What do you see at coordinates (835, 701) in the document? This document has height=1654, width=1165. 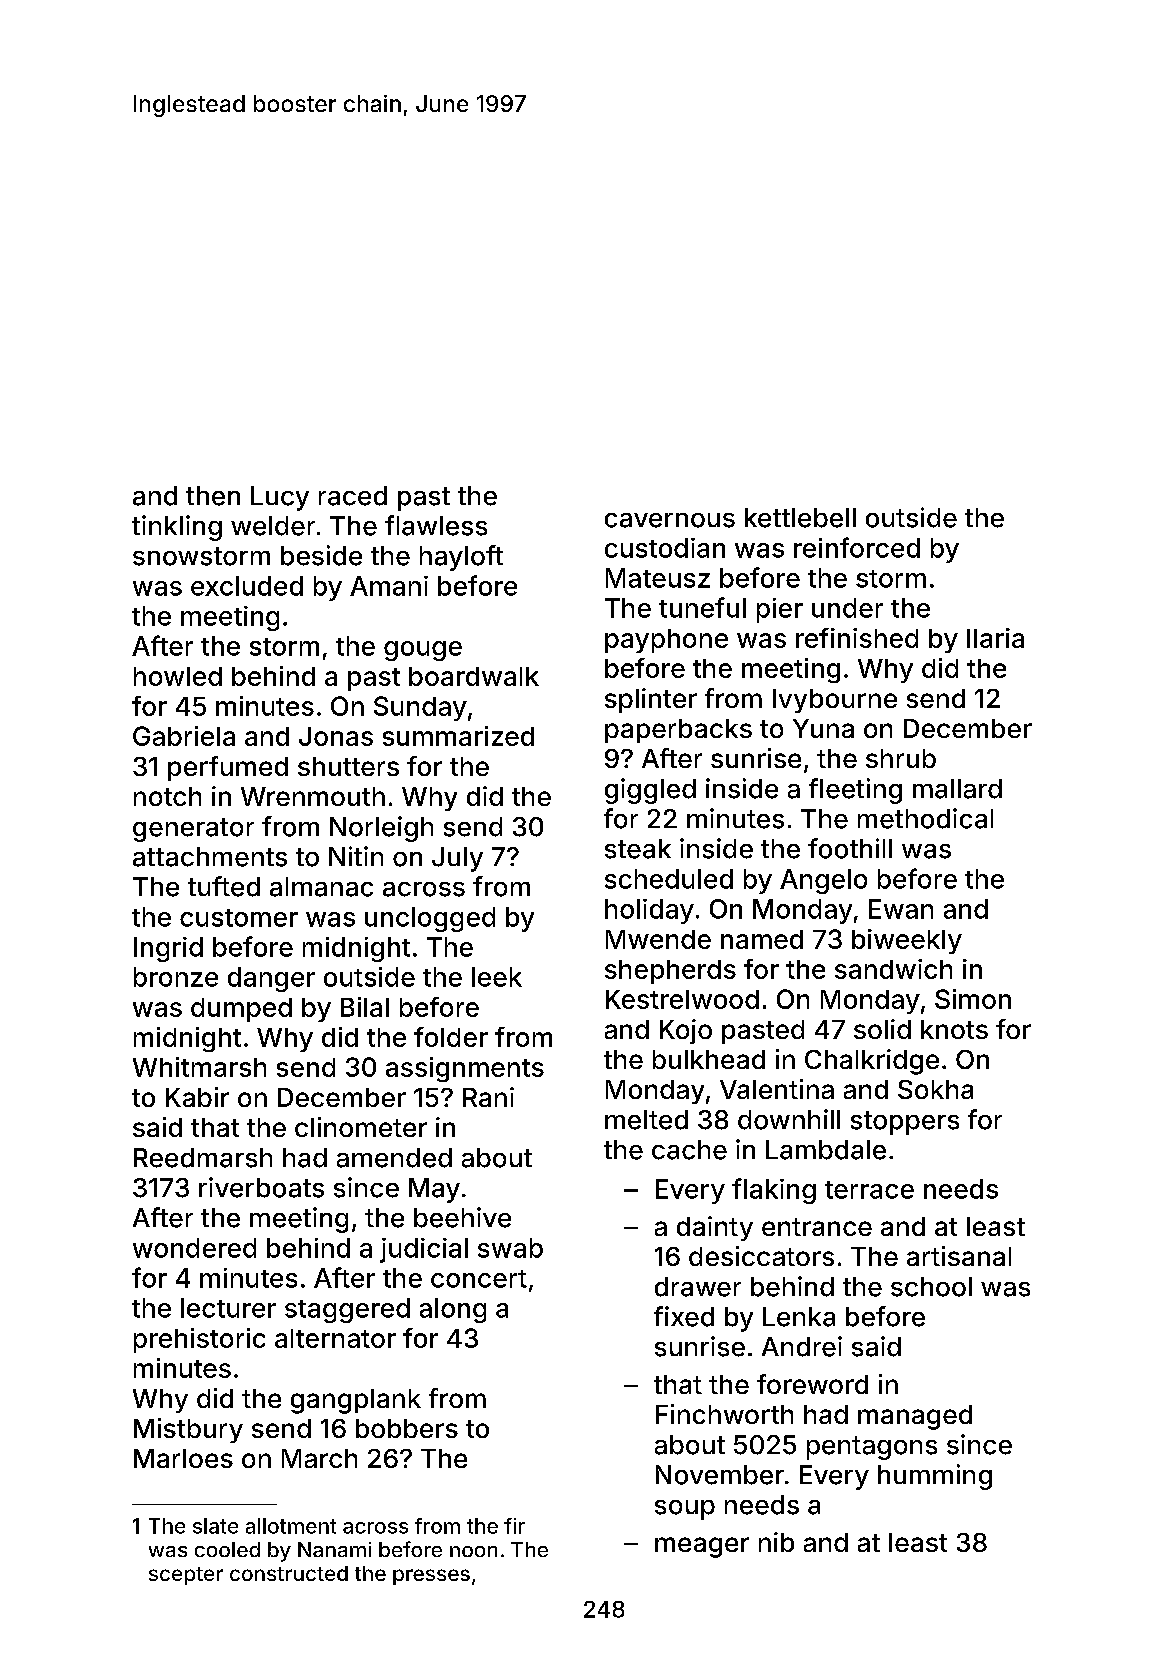 I see `Ivybourne` at bounding box center [835, 701].
